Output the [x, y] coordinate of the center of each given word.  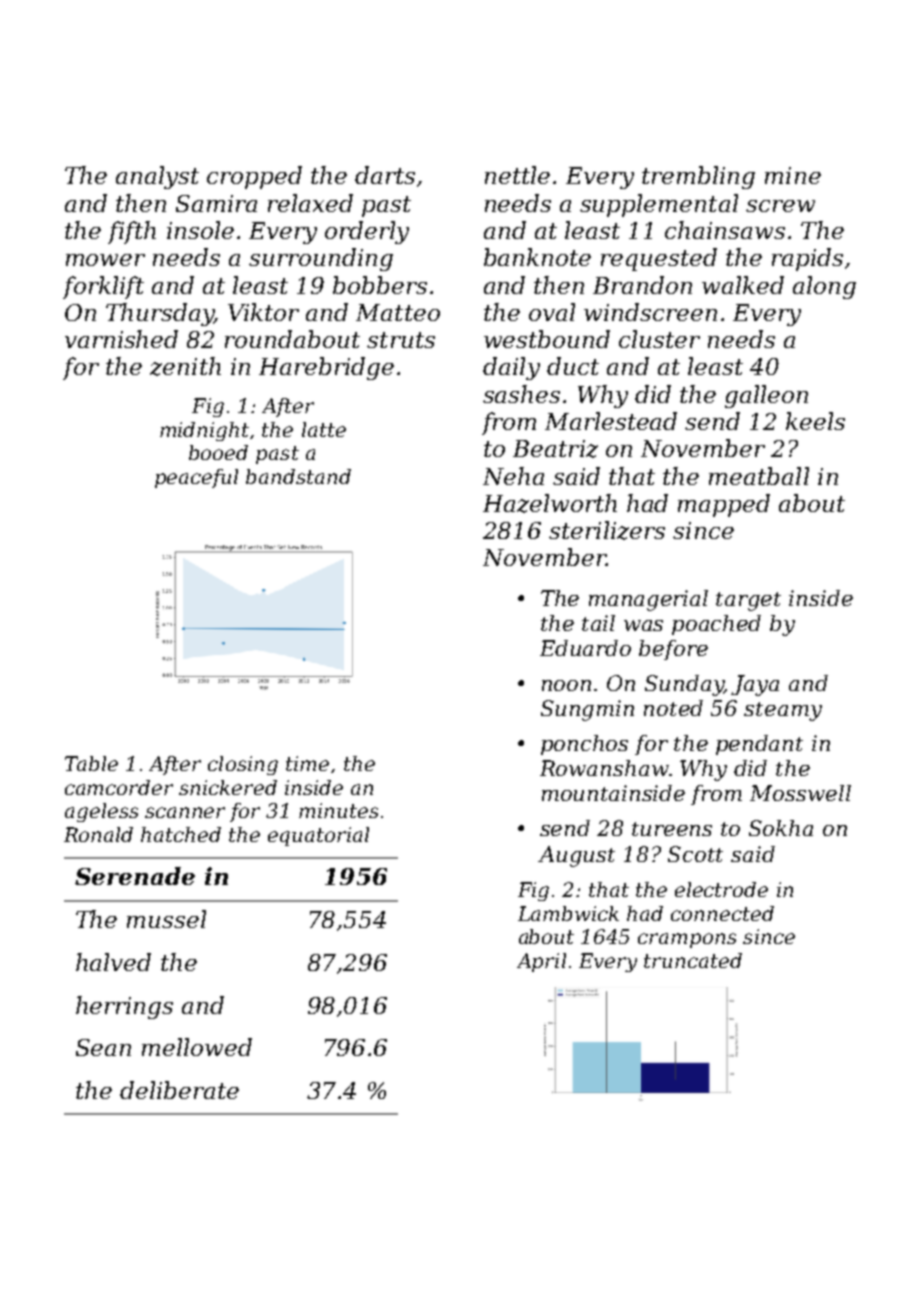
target [748, 601]
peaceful [196, 478]
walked [743, 285]
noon [566, 685]
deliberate [179, 1090]
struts [401, 340]
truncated [693, 960]
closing [243, 765]
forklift [103, 287]
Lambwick [568, 913]
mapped [724, 505]
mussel [166, 919]
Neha [513, 476]
